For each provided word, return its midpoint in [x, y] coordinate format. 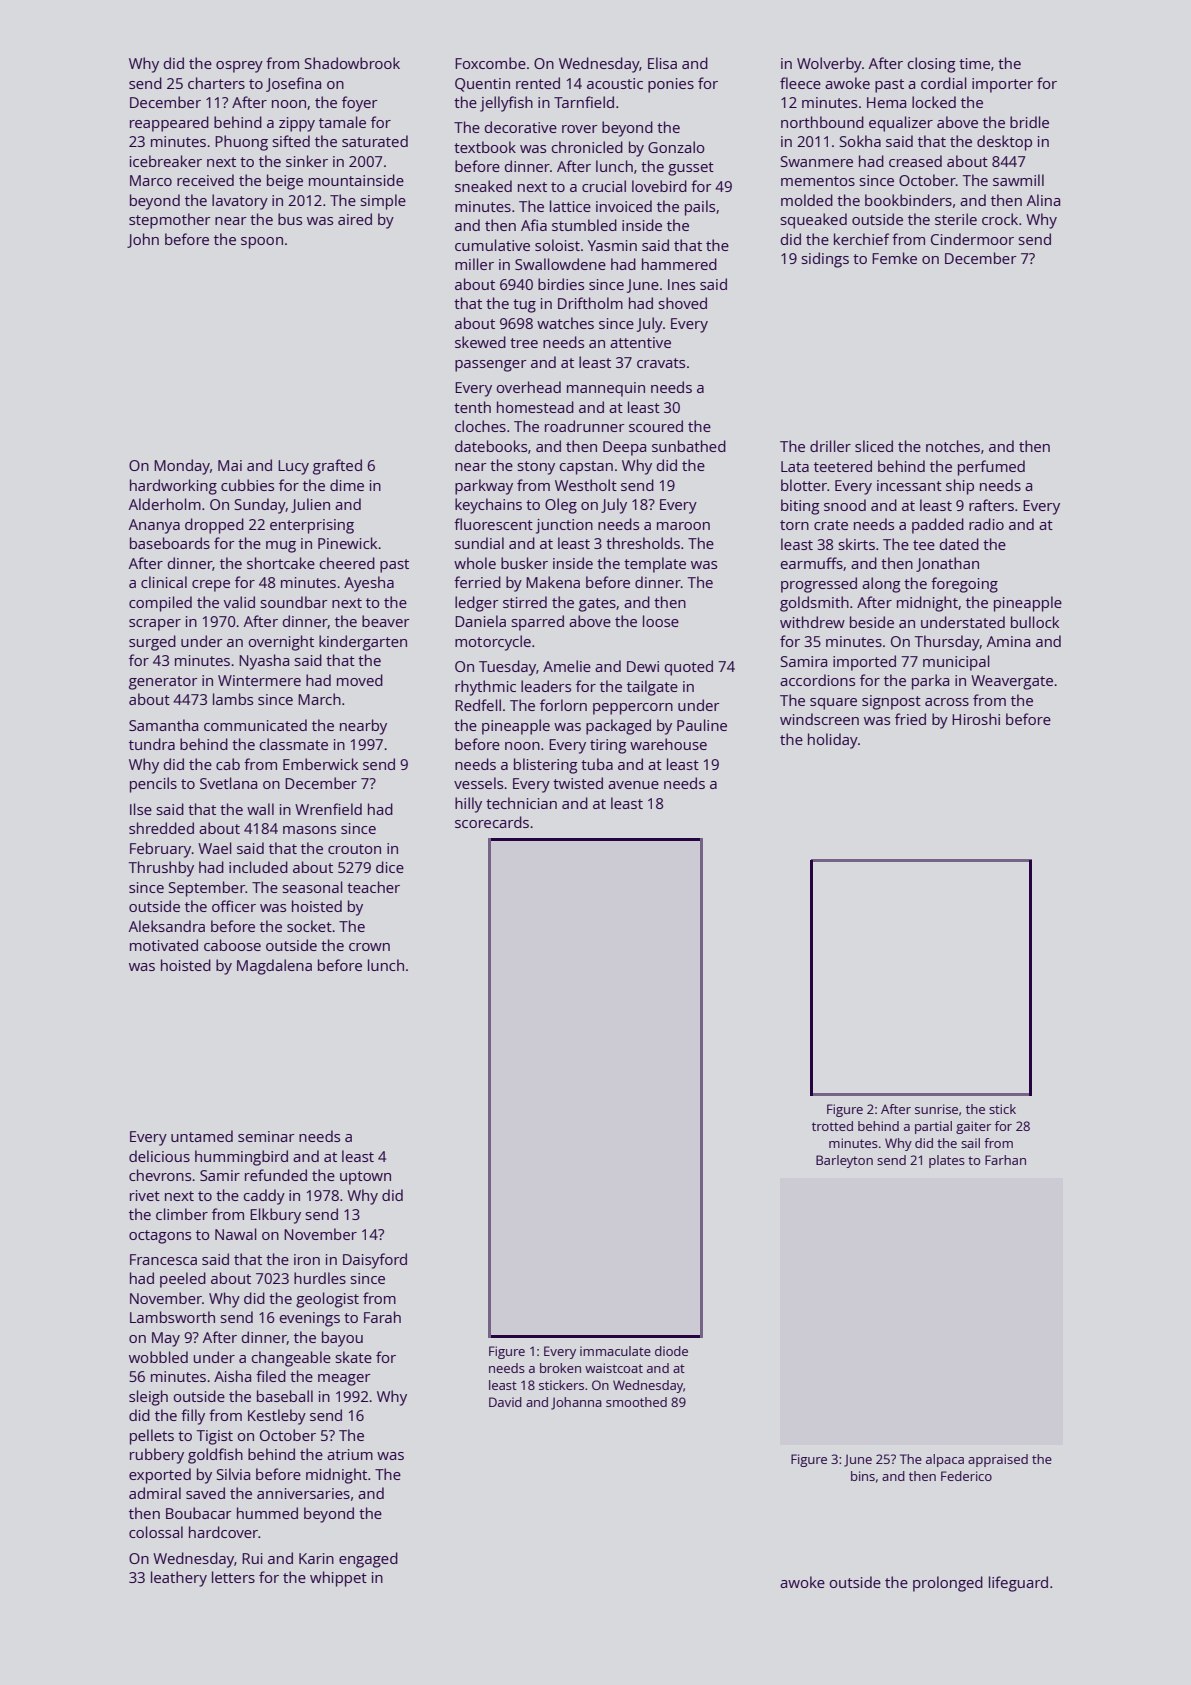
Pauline [702, 725]
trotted [832, 1126]
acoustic [615, 83]
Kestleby [277, 1417]
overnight [281, 643]
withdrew [812, 622]
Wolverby [829, 65]
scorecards [492, 822]
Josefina [293, 84]
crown [369, 947]
